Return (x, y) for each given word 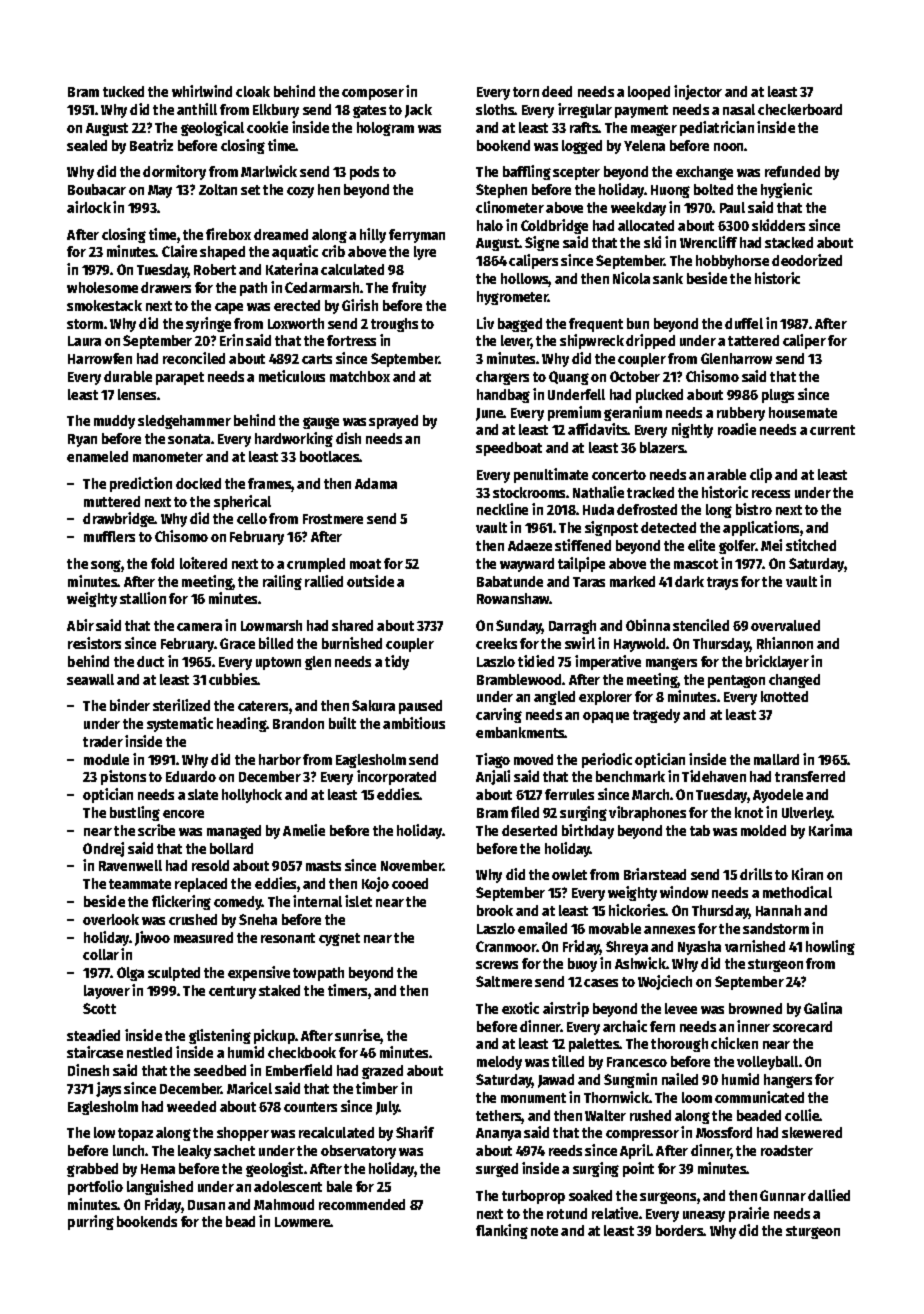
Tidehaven (714, 776)
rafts (584, 127)
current (832, 430)
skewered (812, 1132)
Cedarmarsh (322, 287)
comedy (238, 903)
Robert (215, 269)
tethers (499, 1117)
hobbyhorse (732, 262)
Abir (80, 625)
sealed (87, 145)
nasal (739, 109)
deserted (529, 830)
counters (310, 1107)
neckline (502, 509)
